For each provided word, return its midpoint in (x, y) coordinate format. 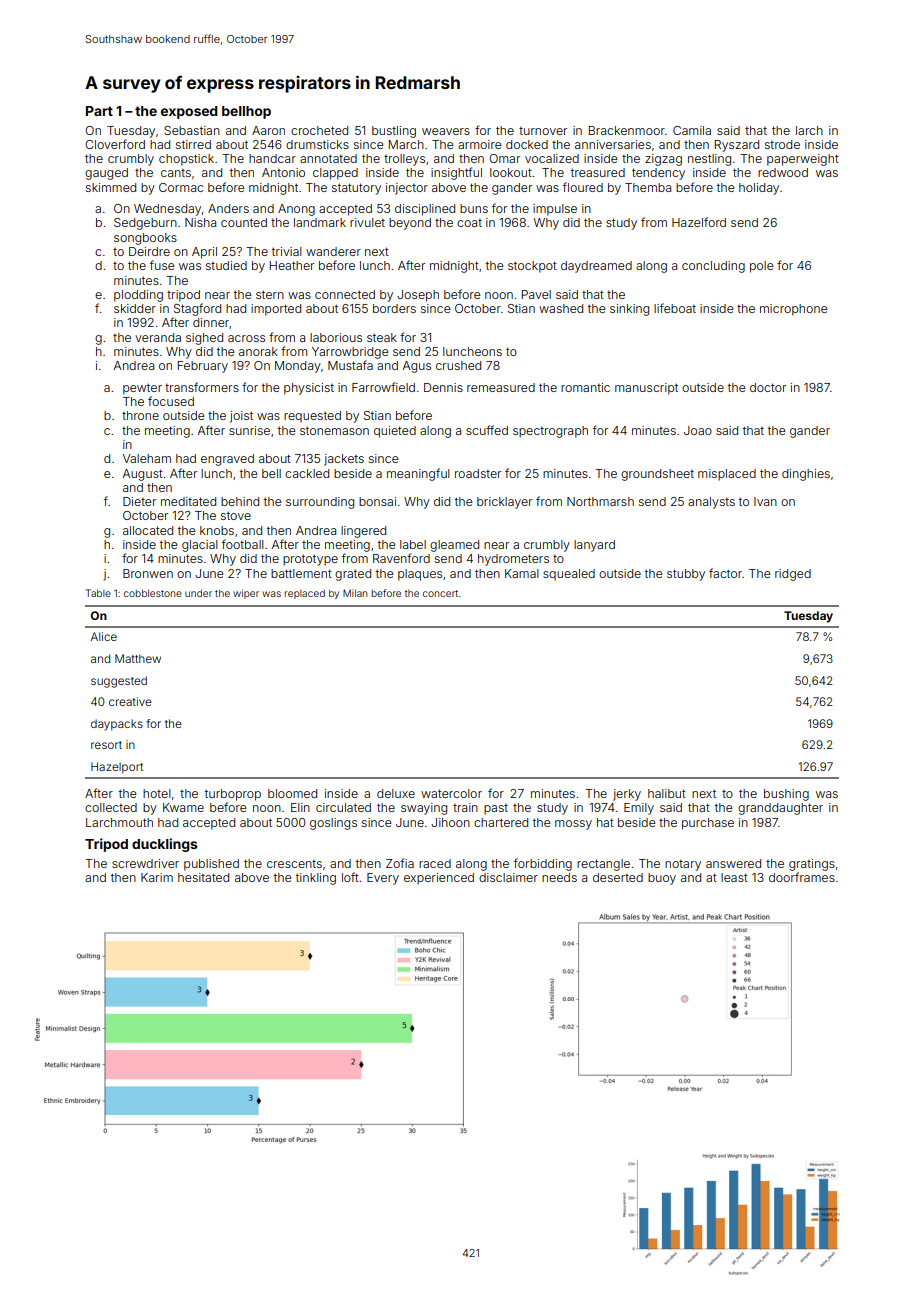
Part (99, 111)
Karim (157, 877)
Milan (355, 593)
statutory (356, 189)
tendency (658, 174)
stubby (686, 575)
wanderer (333, 251)
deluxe (396, 793)
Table (98, 593)
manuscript (646, 389)
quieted (395, 432)
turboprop (233, 795)
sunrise (249, 430)
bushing (786, 795)
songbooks (145, 239)
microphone (793, 310)
